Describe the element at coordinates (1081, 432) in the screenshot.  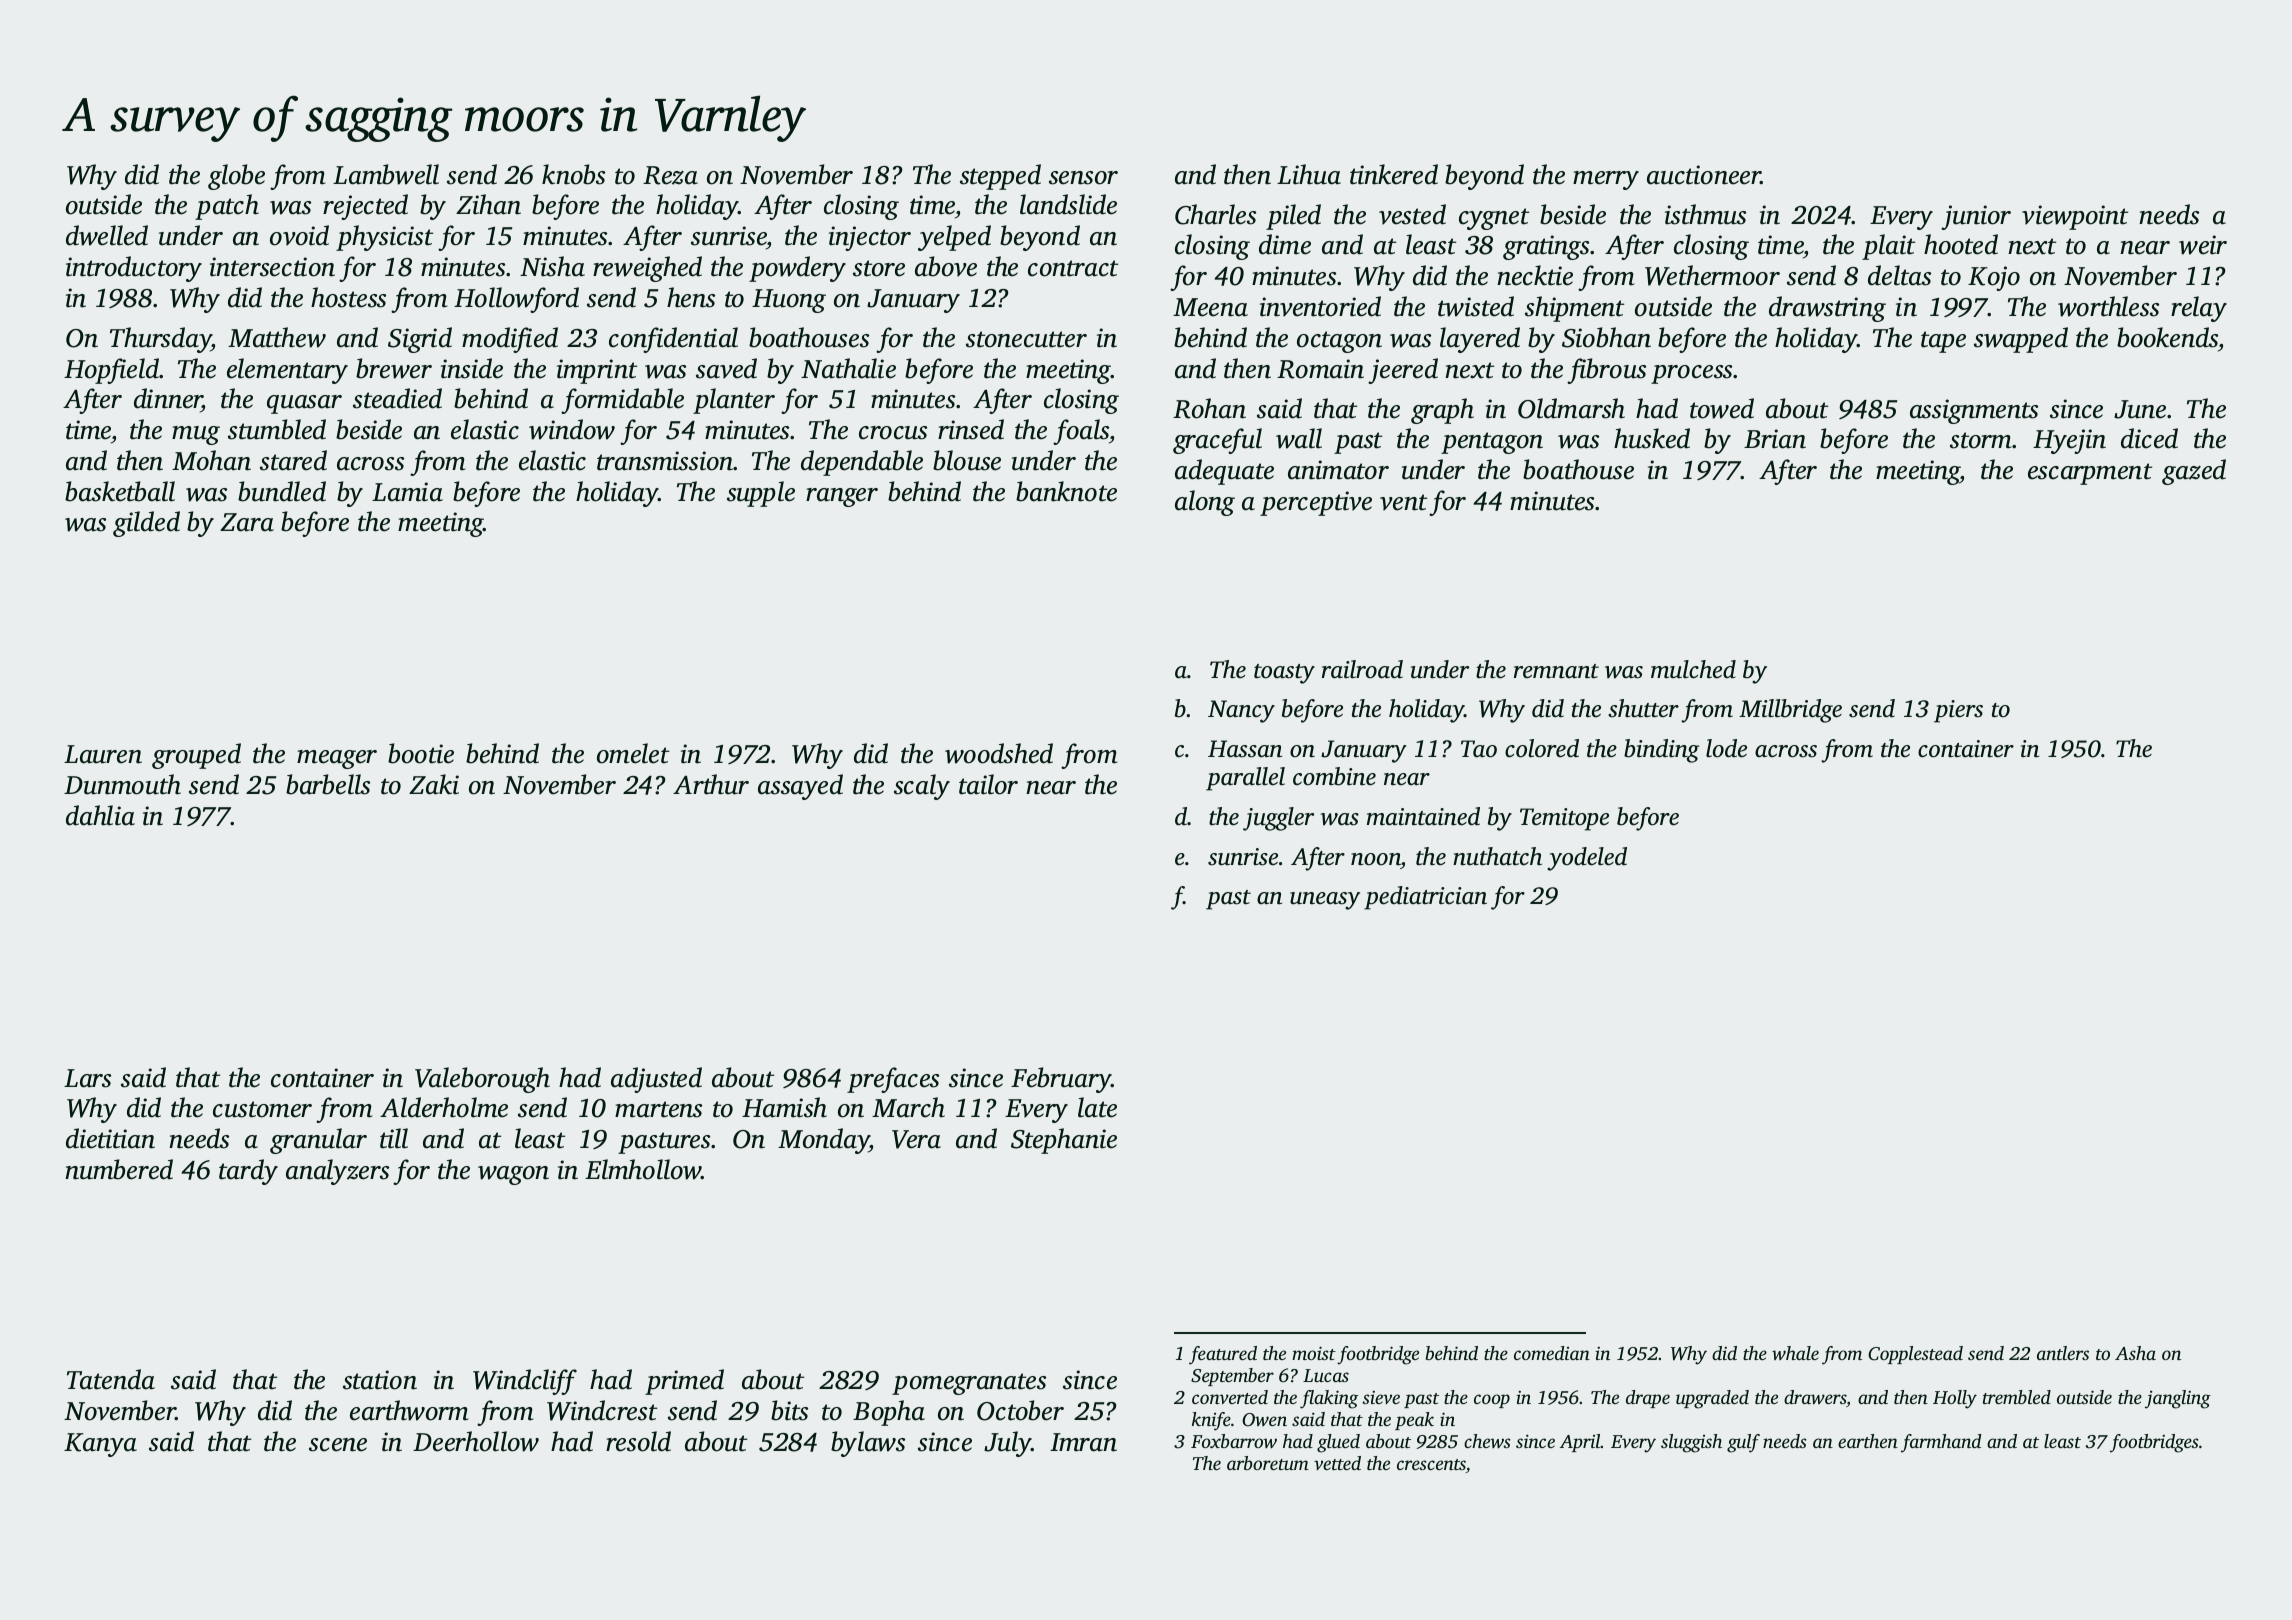
I see `foals` at that location.
